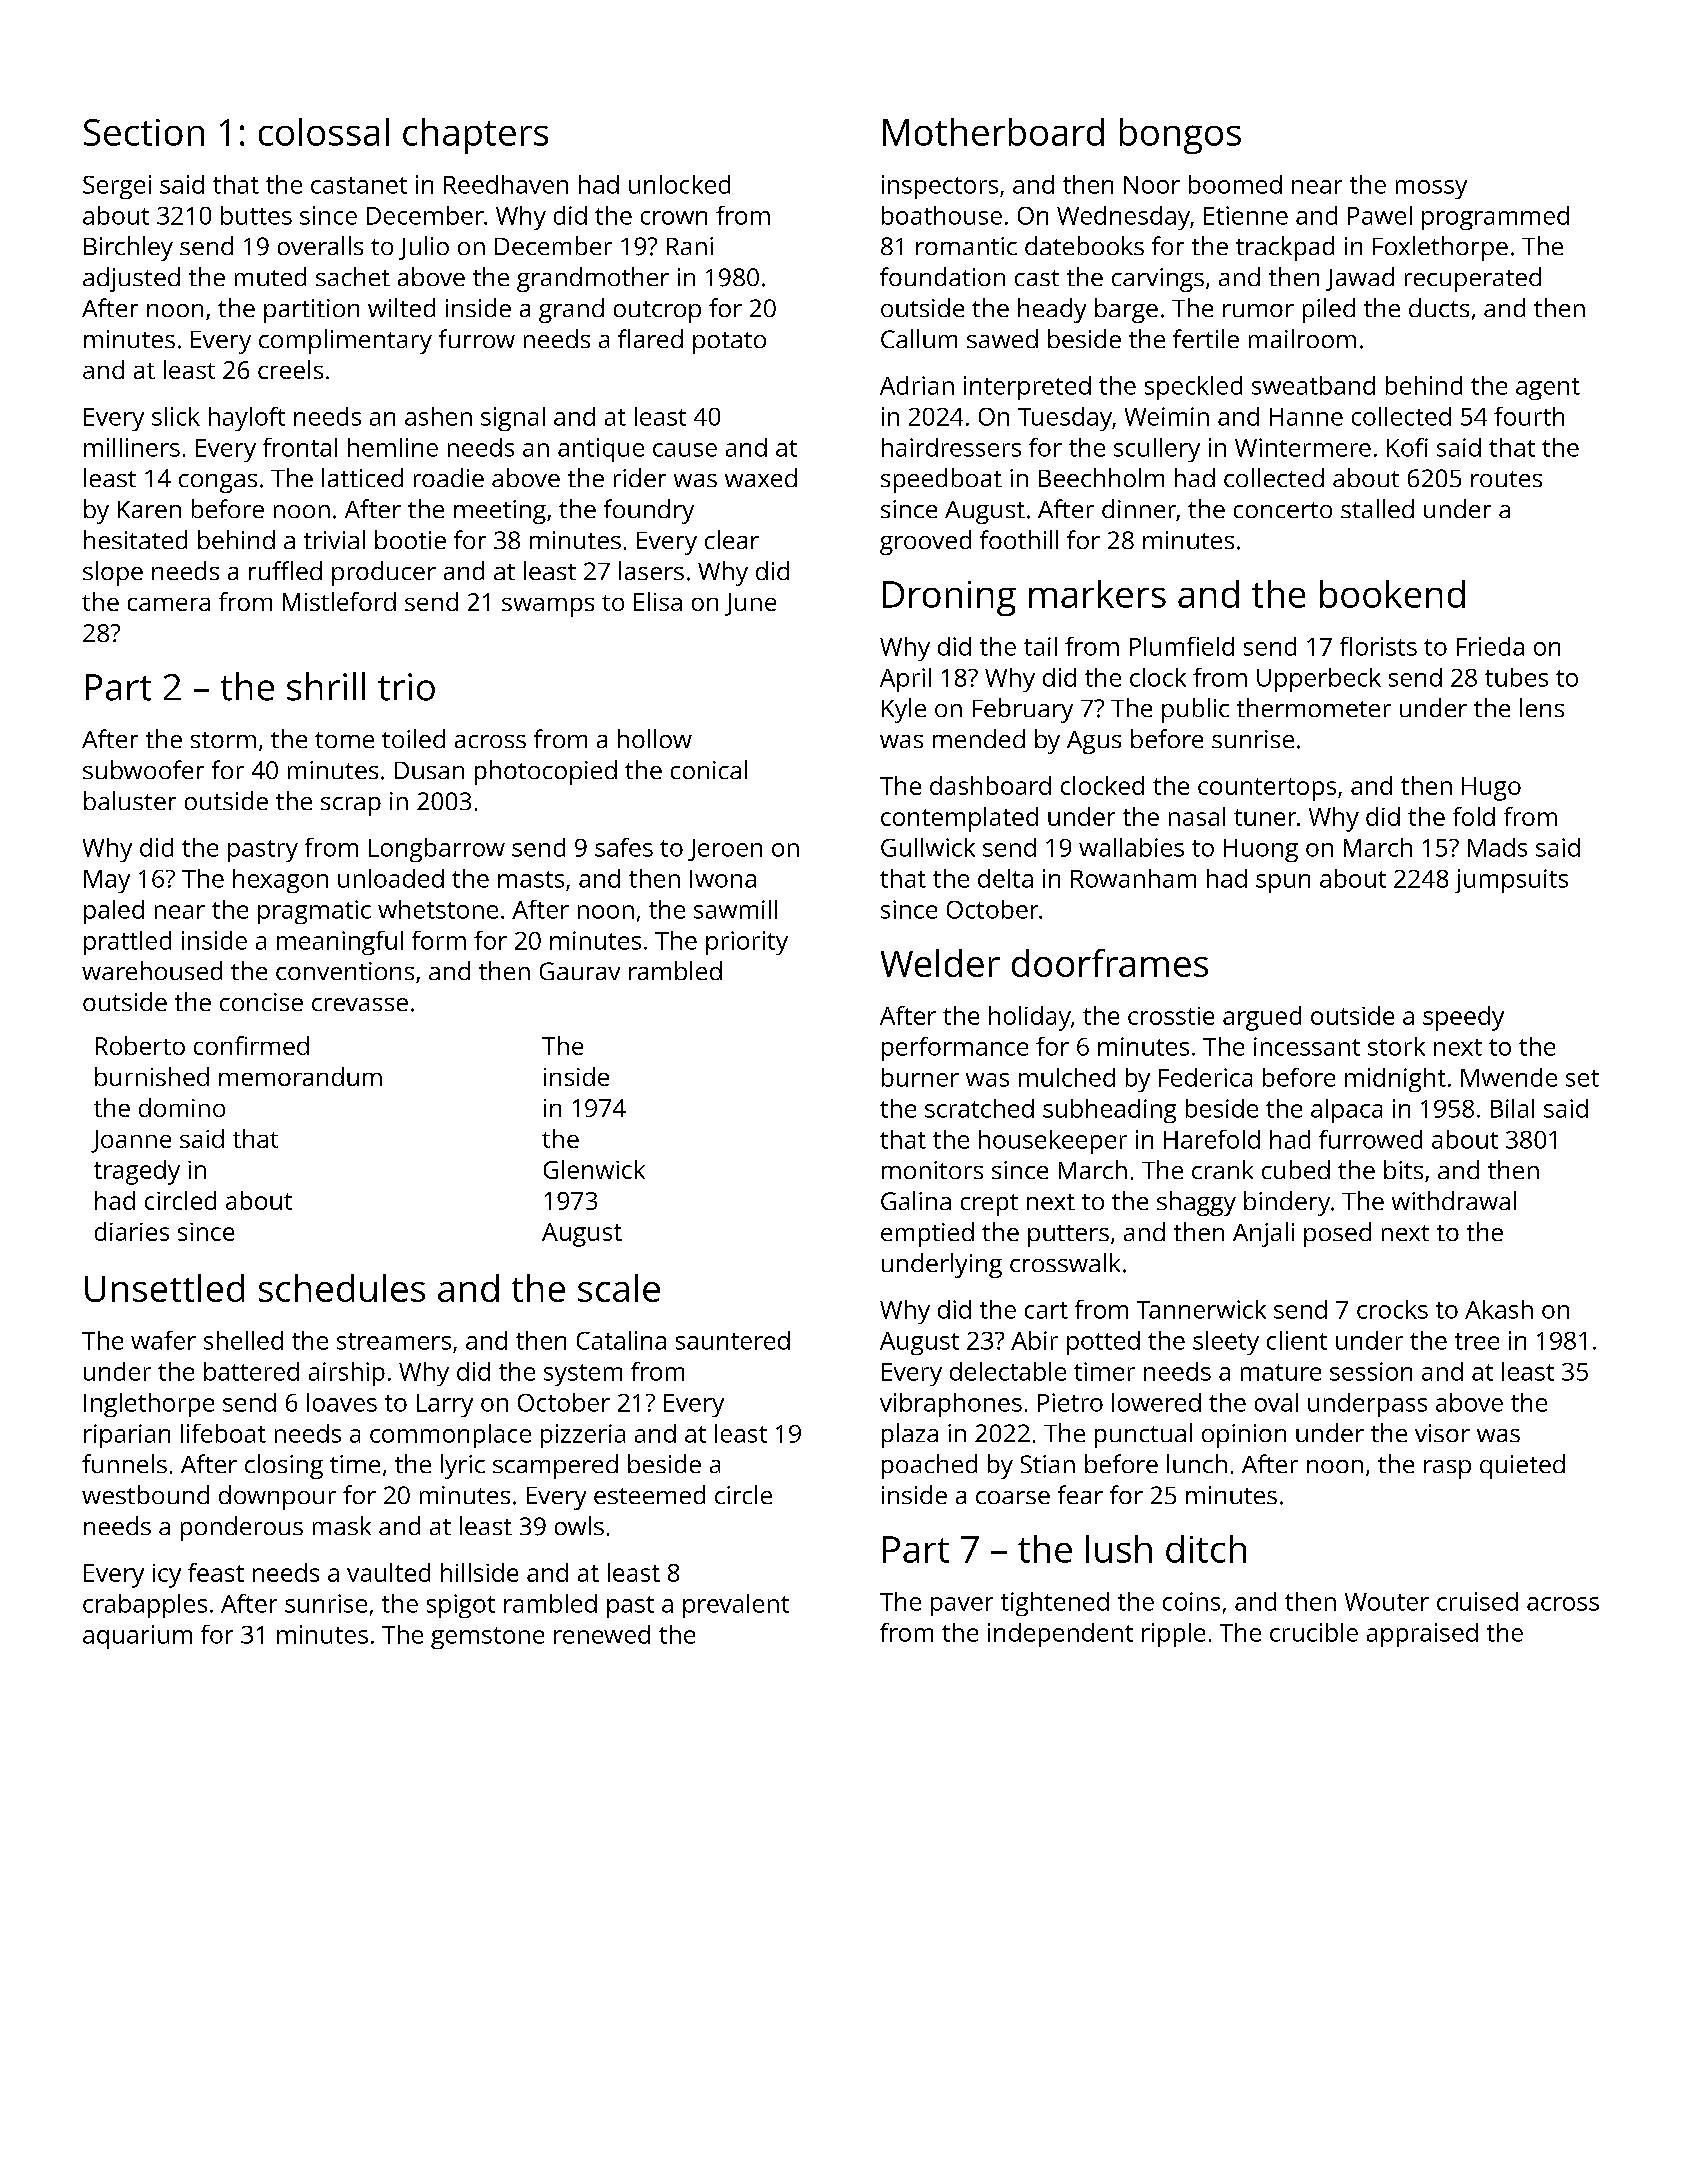  I want to click on Bilal, so click(1512, 1108).
